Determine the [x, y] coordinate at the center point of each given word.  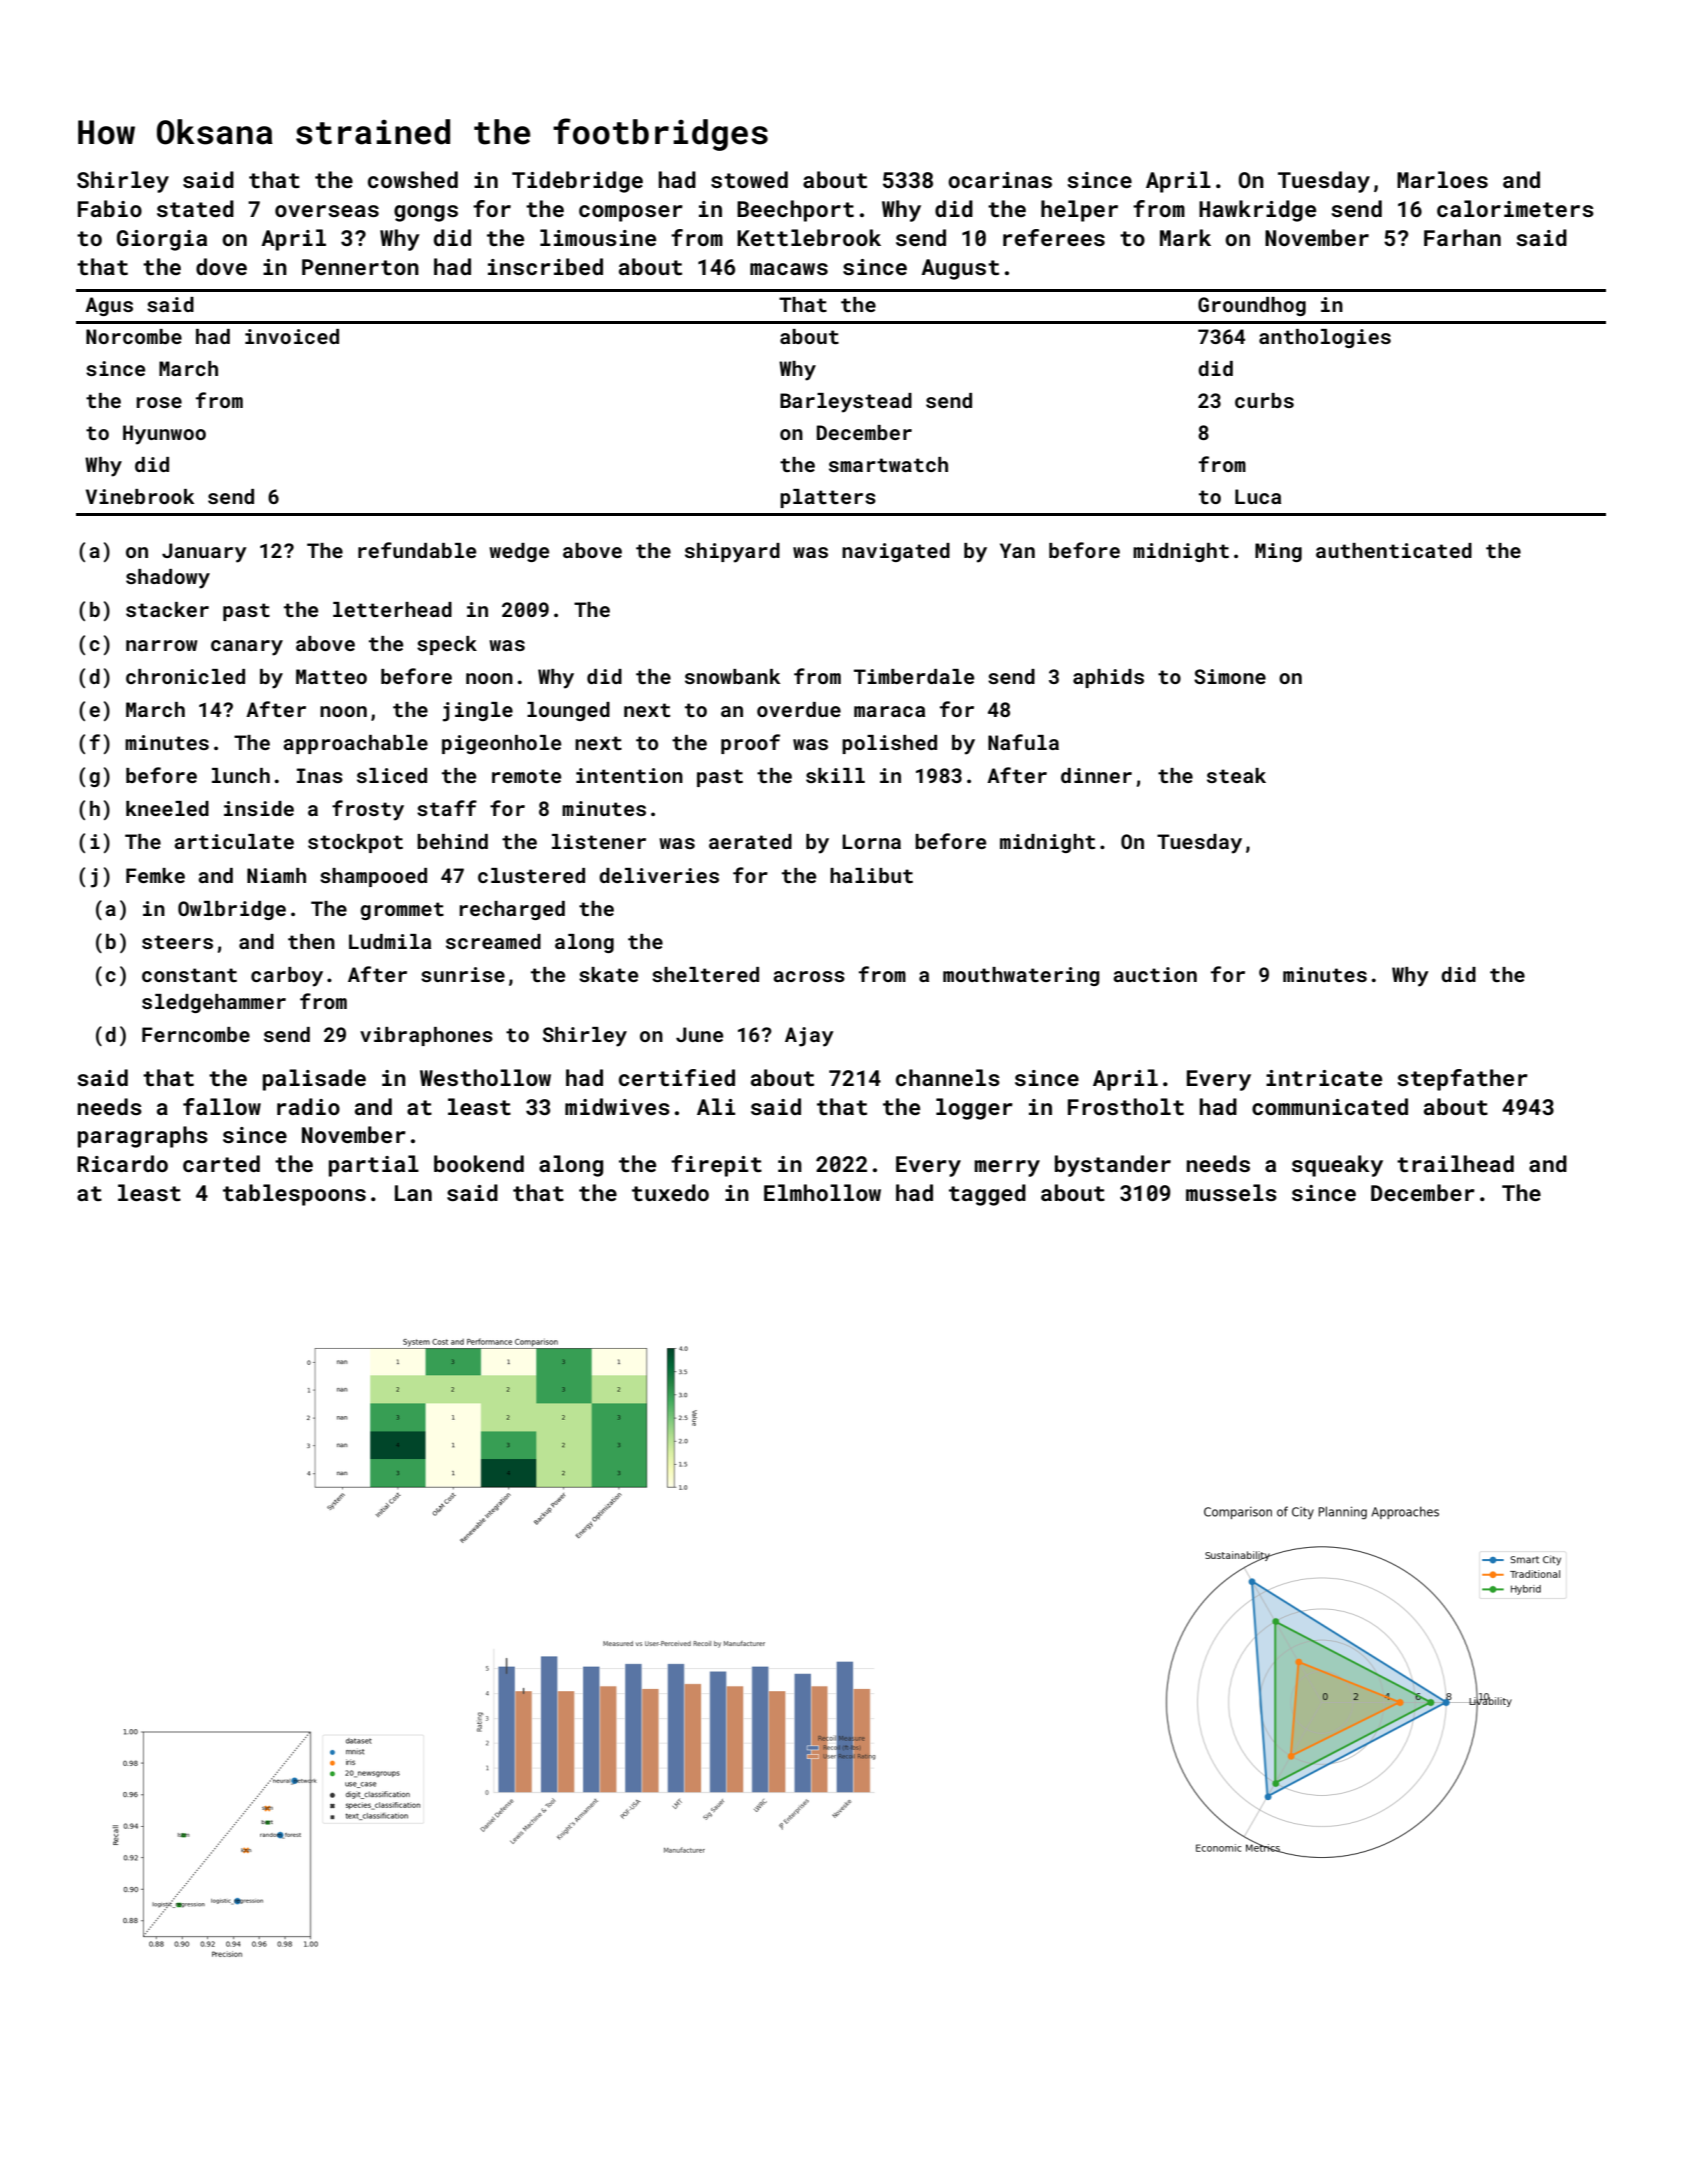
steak [1236, 775]
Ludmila [390, 941]
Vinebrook [140, 496]
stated [195, 208]
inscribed [545, 266]
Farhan [1462, 237]
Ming [1278, 552]
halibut [871, 875]
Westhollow [485, 1077]
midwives [617, 1106]
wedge [519, 552]
